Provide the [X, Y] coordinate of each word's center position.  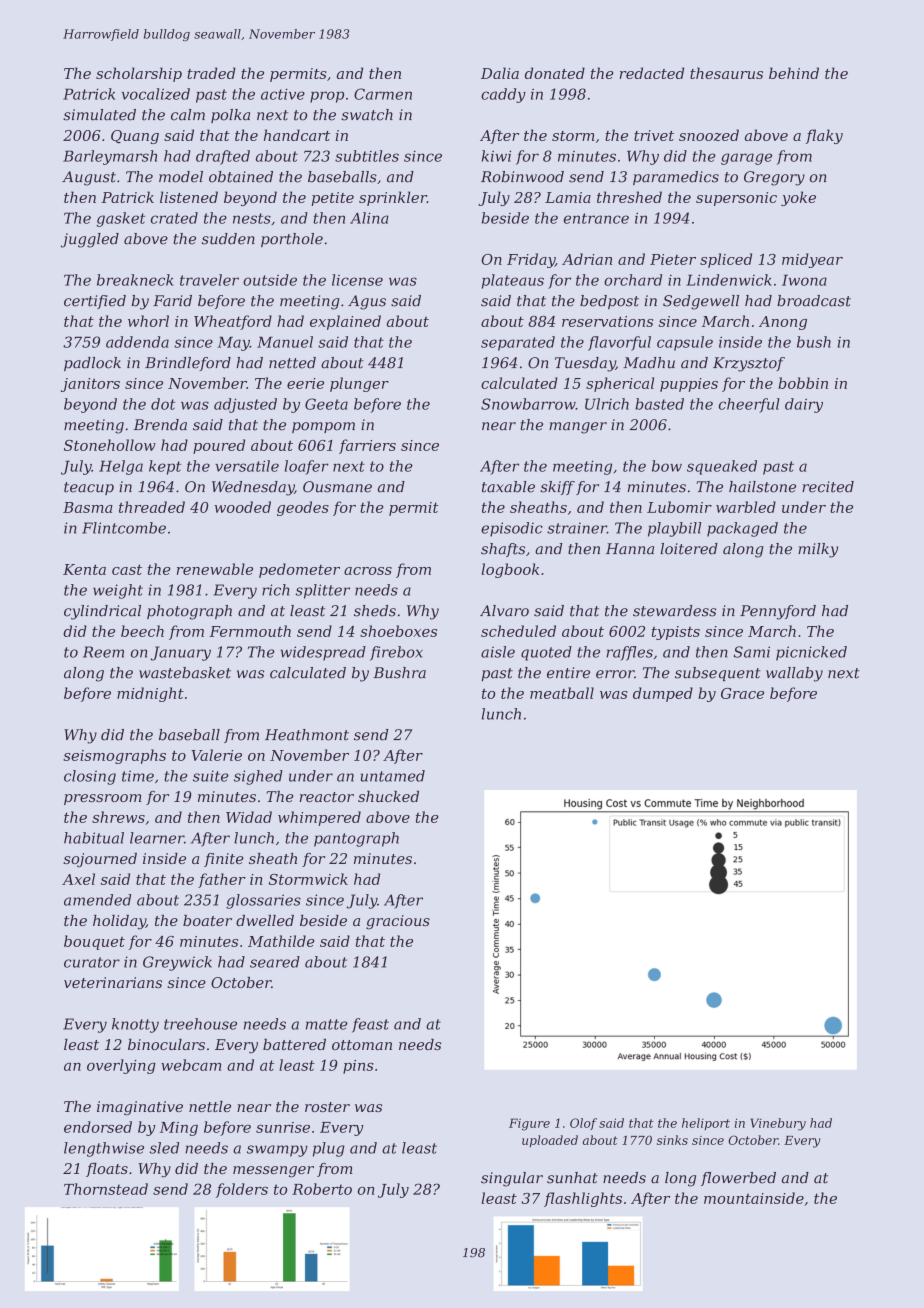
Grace [742, 693]
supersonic [736, 199]
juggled [90, 240]
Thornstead [106, 1189]
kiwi [496, 156]
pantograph [356, 839]
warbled [746, 507]
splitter [323, 591]
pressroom [103, 799]
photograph [189, 612]
